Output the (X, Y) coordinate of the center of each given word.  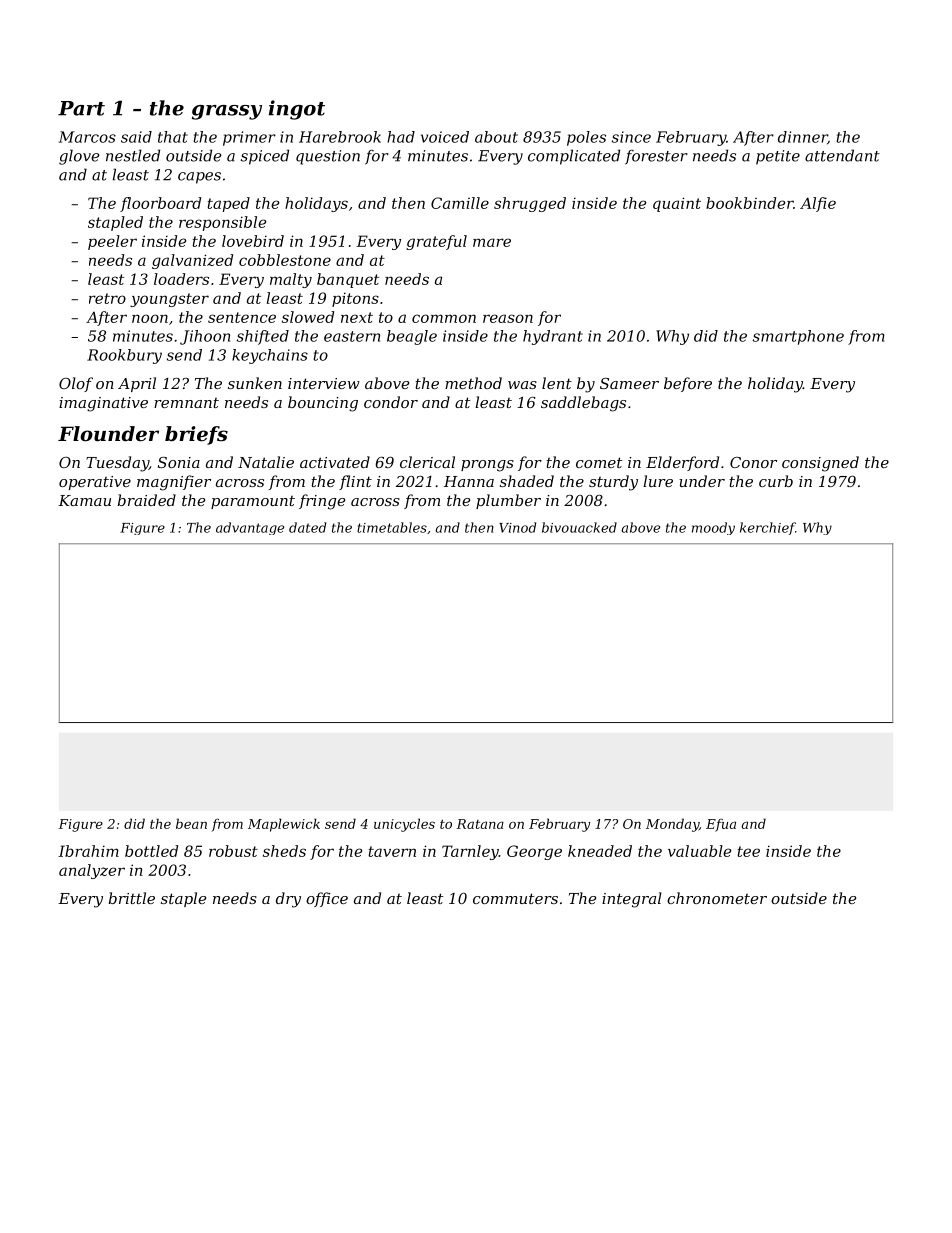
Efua (721, 825)
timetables (392, 527)
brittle (132, 898)
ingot (297, 110)
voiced (445, 137)
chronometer (717, 898)
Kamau (84, 500)
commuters (515, 898)
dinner (802, 137)
